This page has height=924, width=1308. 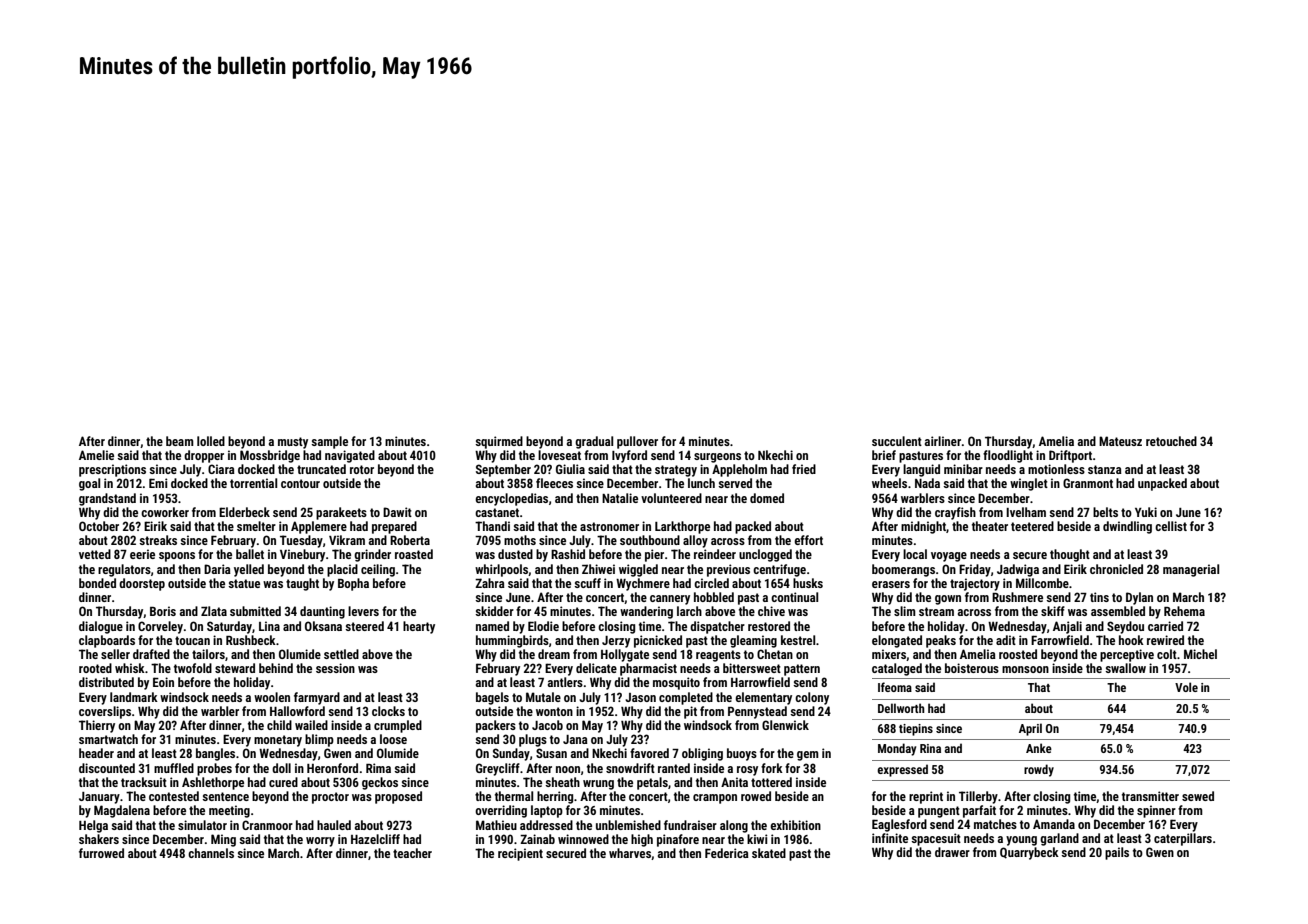 What do you see at coordinates (499, 442) in the page?
I see `squirmed` at bounding box center [499, 442].
